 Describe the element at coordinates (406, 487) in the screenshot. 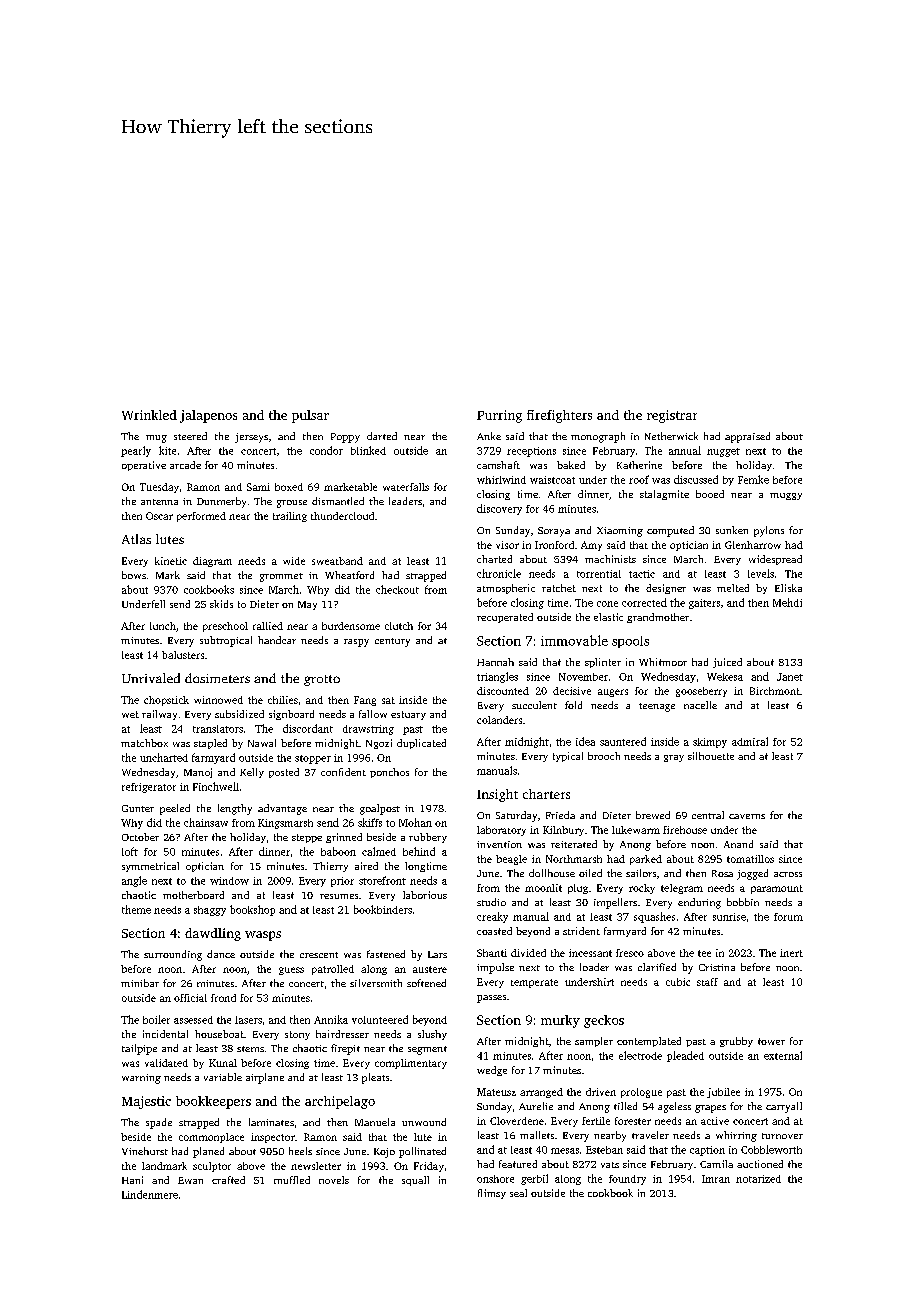

I see `waterfalls` at that location.
